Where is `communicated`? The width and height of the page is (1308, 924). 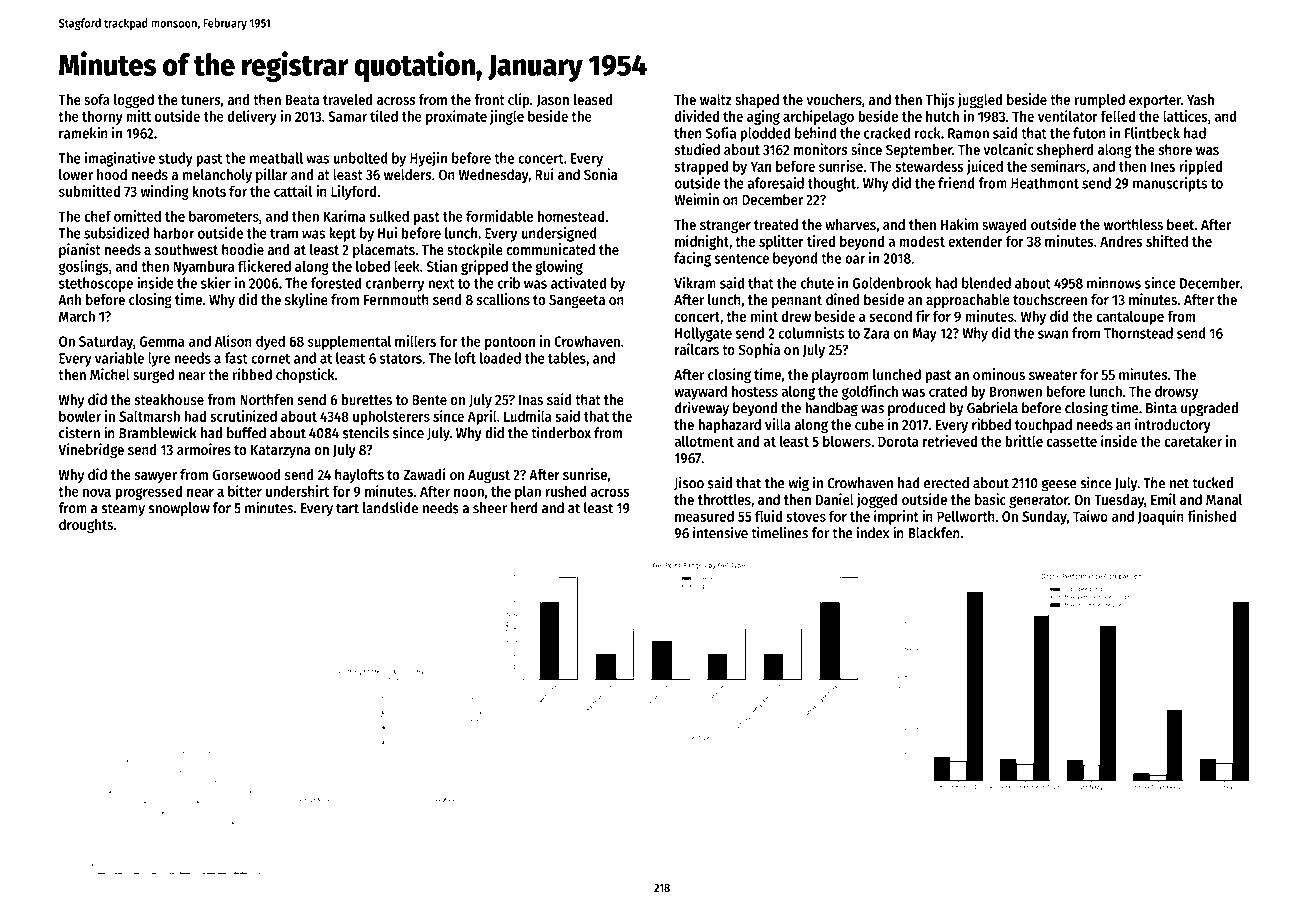
communicated is located at coordinates (550, 249).
